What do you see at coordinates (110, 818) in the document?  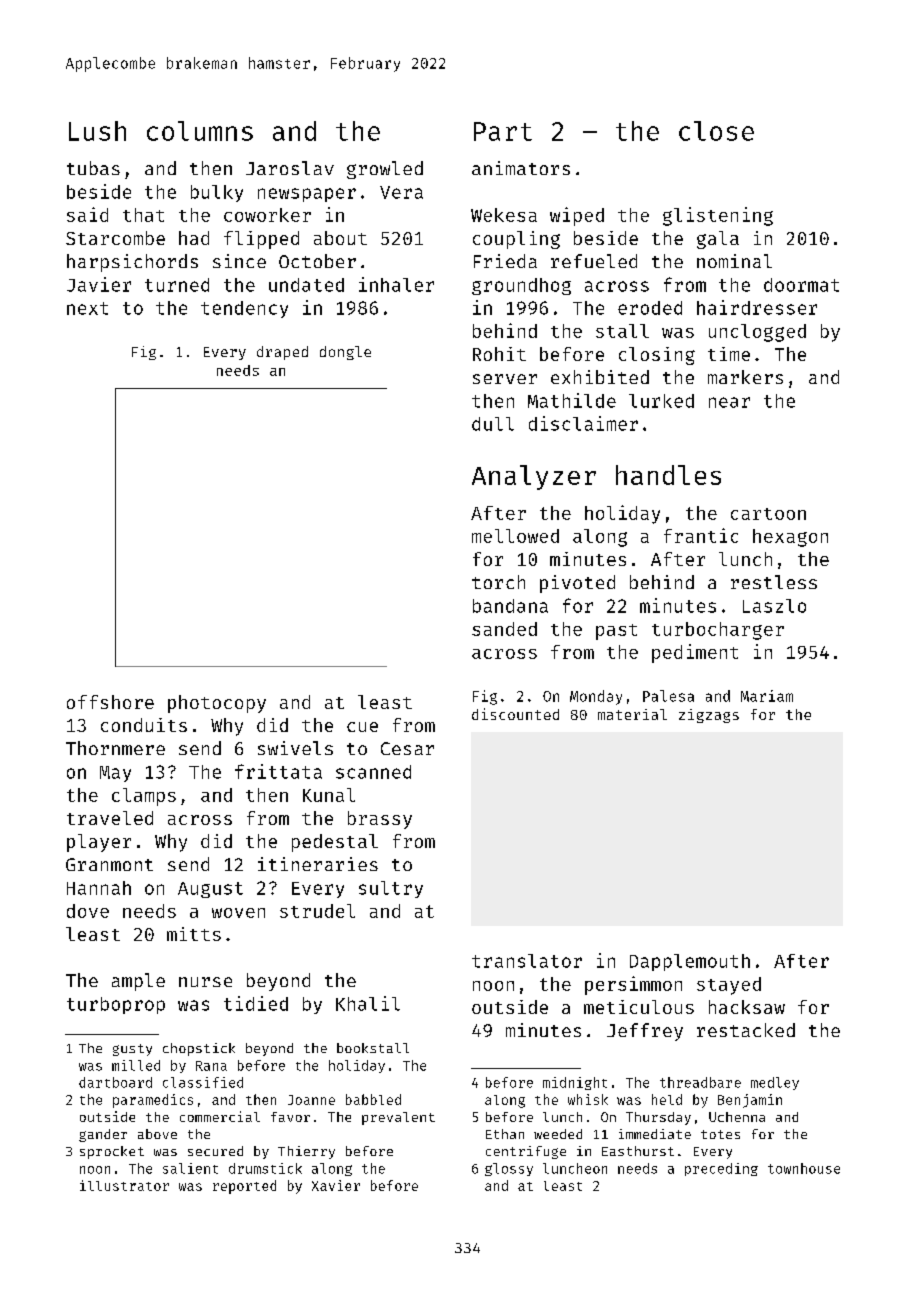 I see `traveled` at bounding box center [110, 818].
